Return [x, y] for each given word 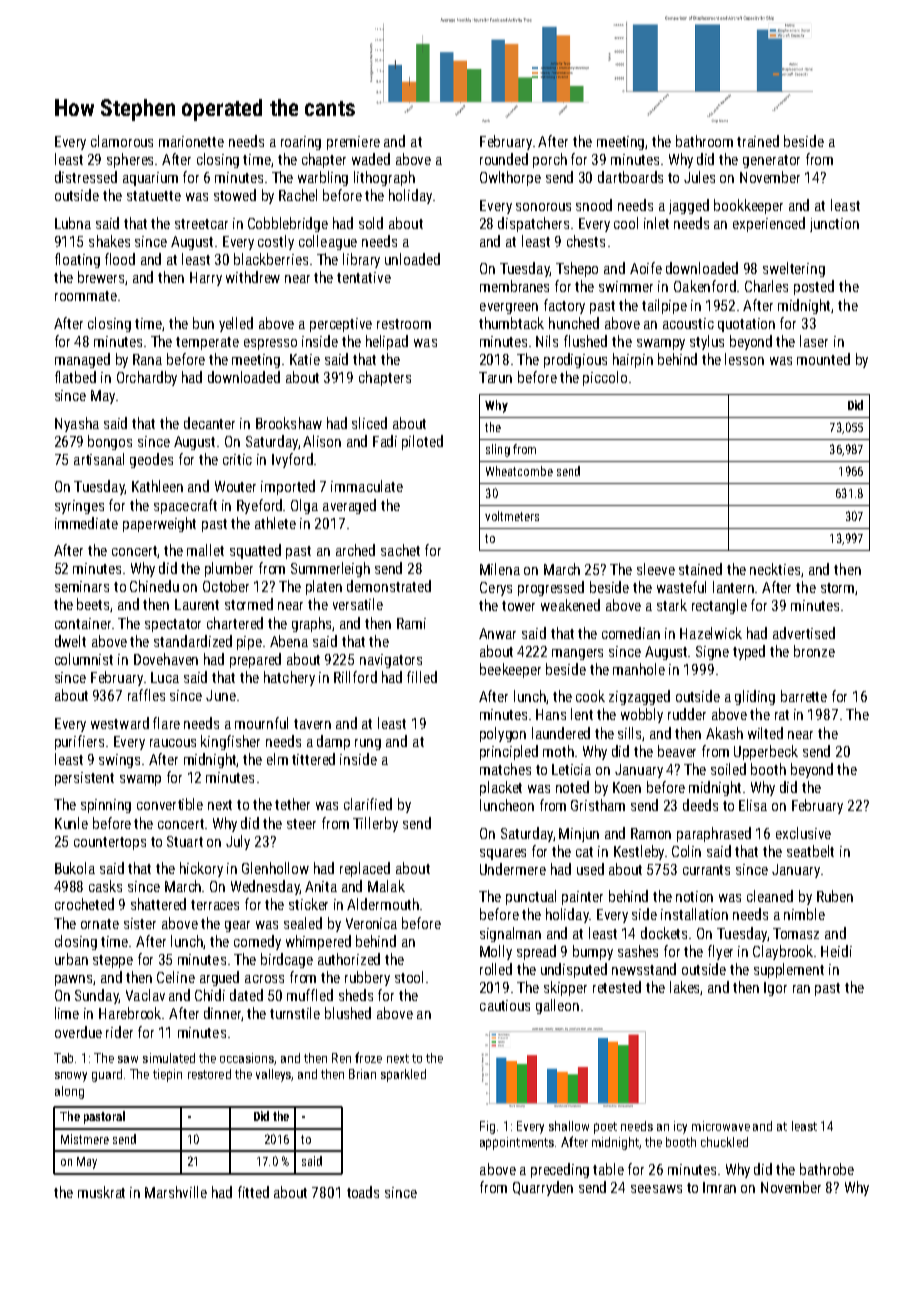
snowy [71, 1077]
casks [105, 886]
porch [550, 160]
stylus [707, 342]
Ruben [835, 896]
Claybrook [783, 952]
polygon [503, 734]
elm [277, 759]
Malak [386, 886]
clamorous [122, 141]
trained [758, 141]
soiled [728, 769]
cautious [505, 1005]
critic [237, 459]
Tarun [495, 377]
